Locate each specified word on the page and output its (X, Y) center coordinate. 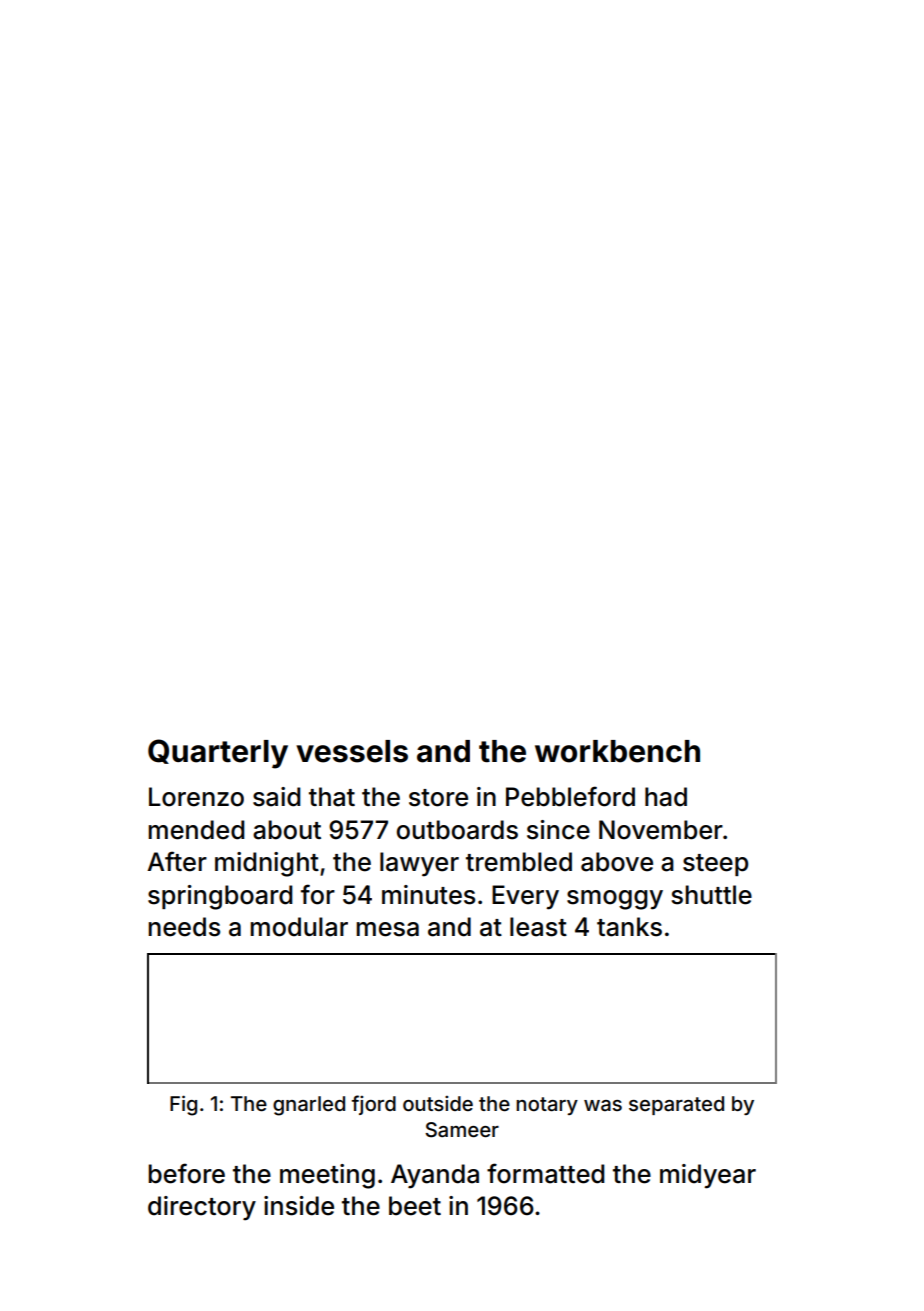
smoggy (615, 900)
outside (438, 1103)
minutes (428, 895)
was (603, 1105)
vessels (352, 751)
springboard (220, 897)
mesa (387, 929)
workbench (617, 751)
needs (184, 927)
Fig (183, 1105)
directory (202, 1208)
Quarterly (218, 754)
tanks (629, 927)
